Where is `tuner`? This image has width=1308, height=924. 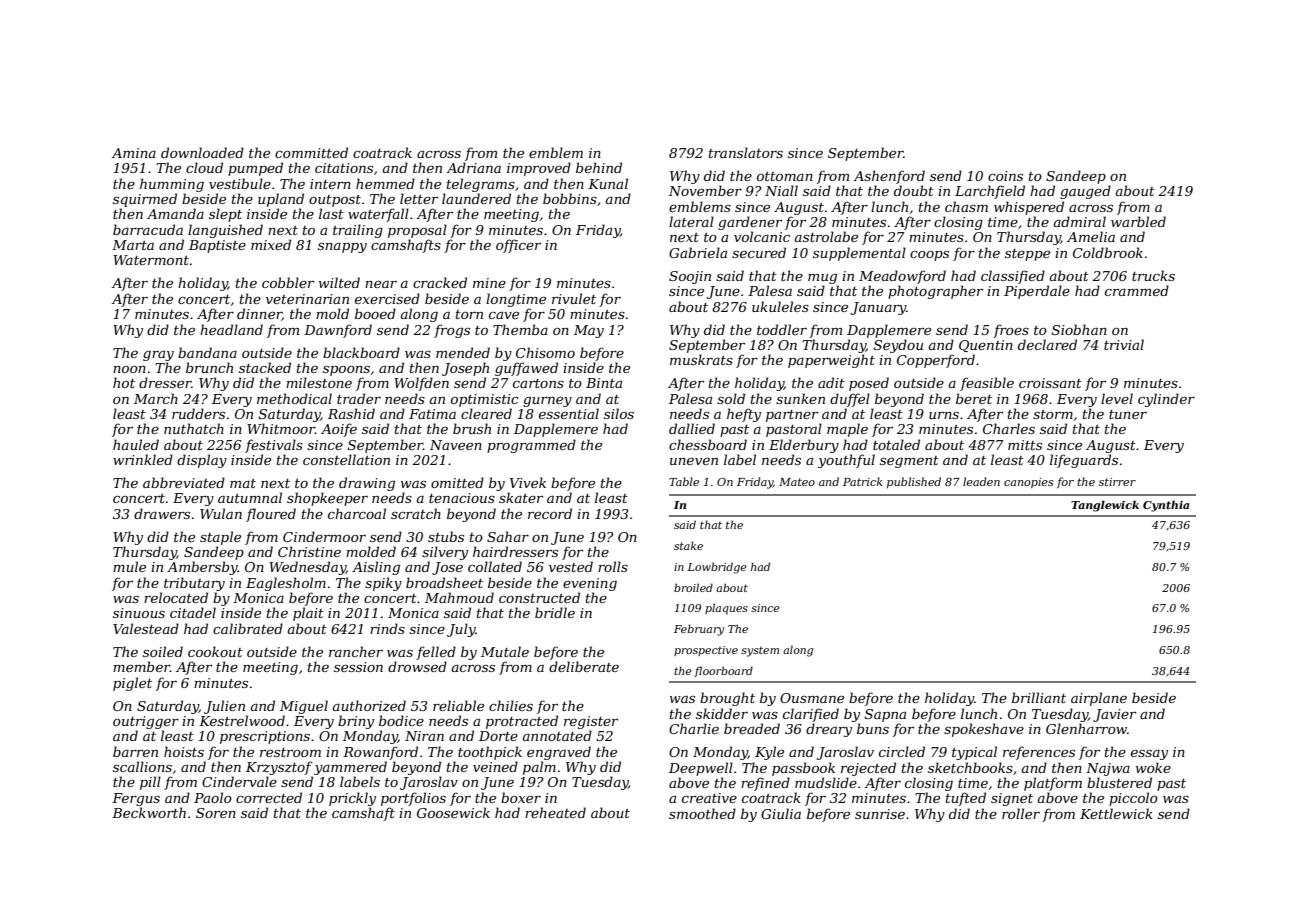
tuner is located at coordinates (1128, 414).
